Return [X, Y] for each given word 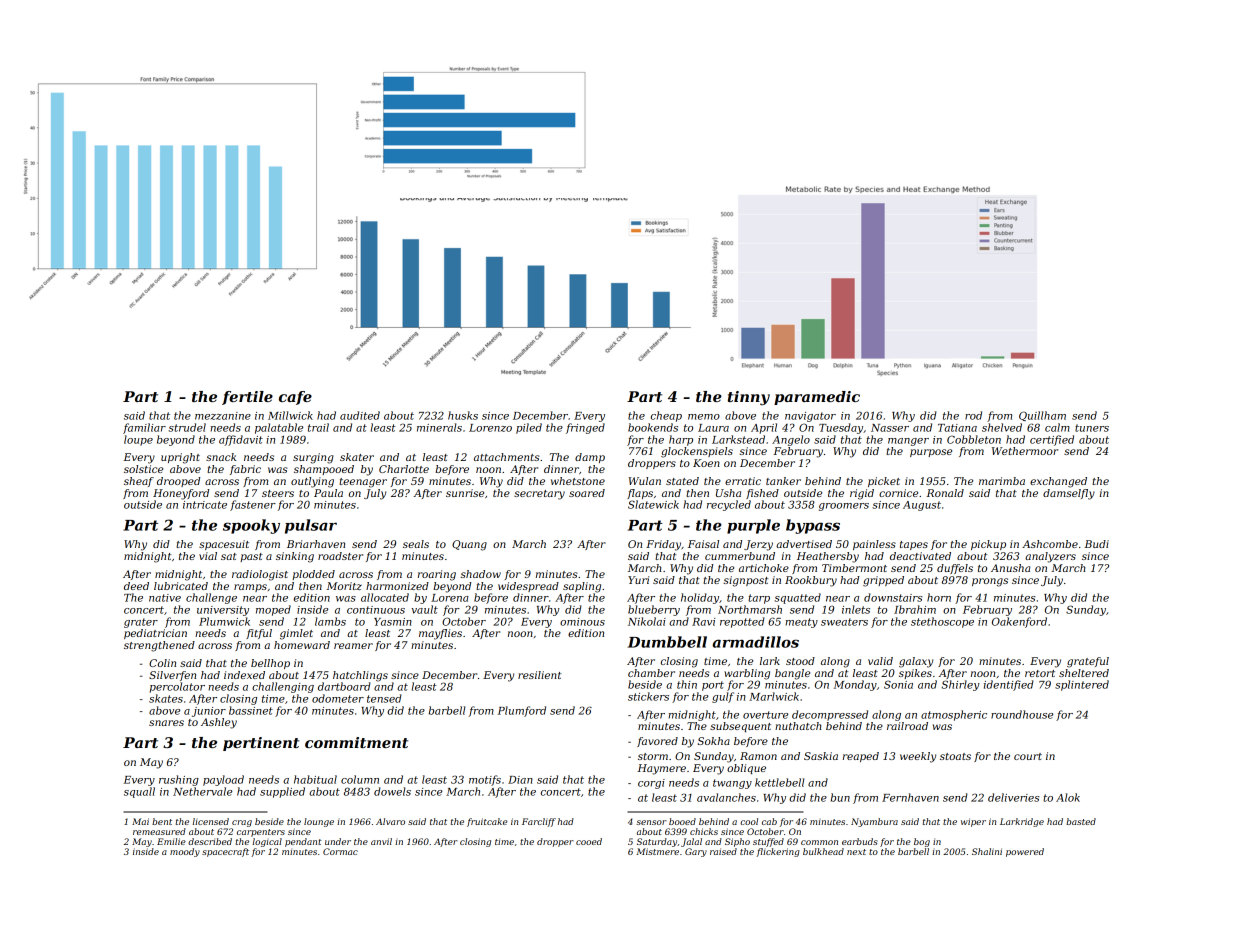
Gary [696, 852]
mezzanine [223, 416]
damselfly [1069, 494]
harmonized [397, 586]
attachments [507, 457]
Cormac [340, 851]
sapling [582, 587]
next [856, 852]
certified [1052, 440]
